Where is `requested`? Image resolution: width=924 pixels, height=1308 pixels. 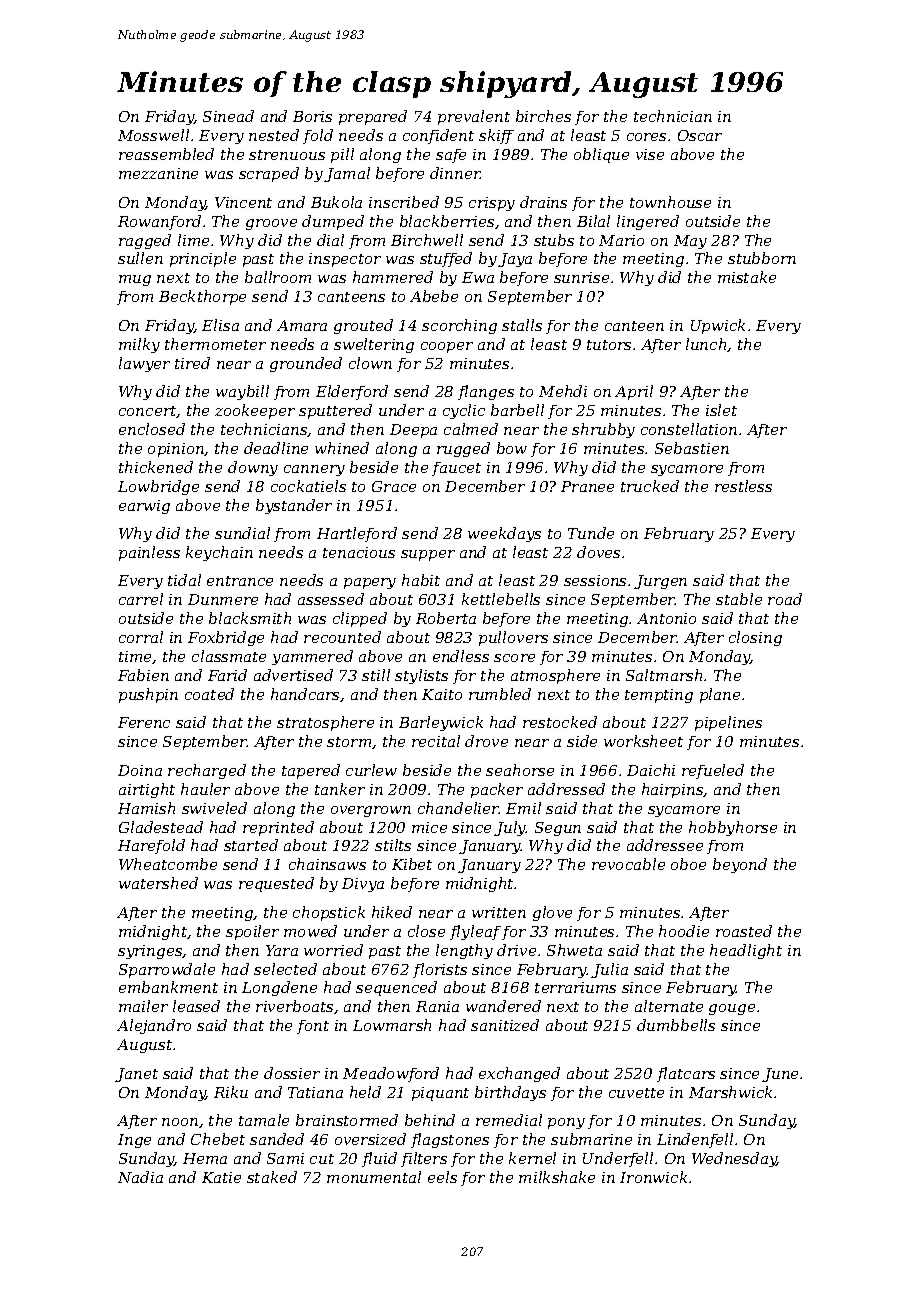 requested is located at coordinates (276, 884).
